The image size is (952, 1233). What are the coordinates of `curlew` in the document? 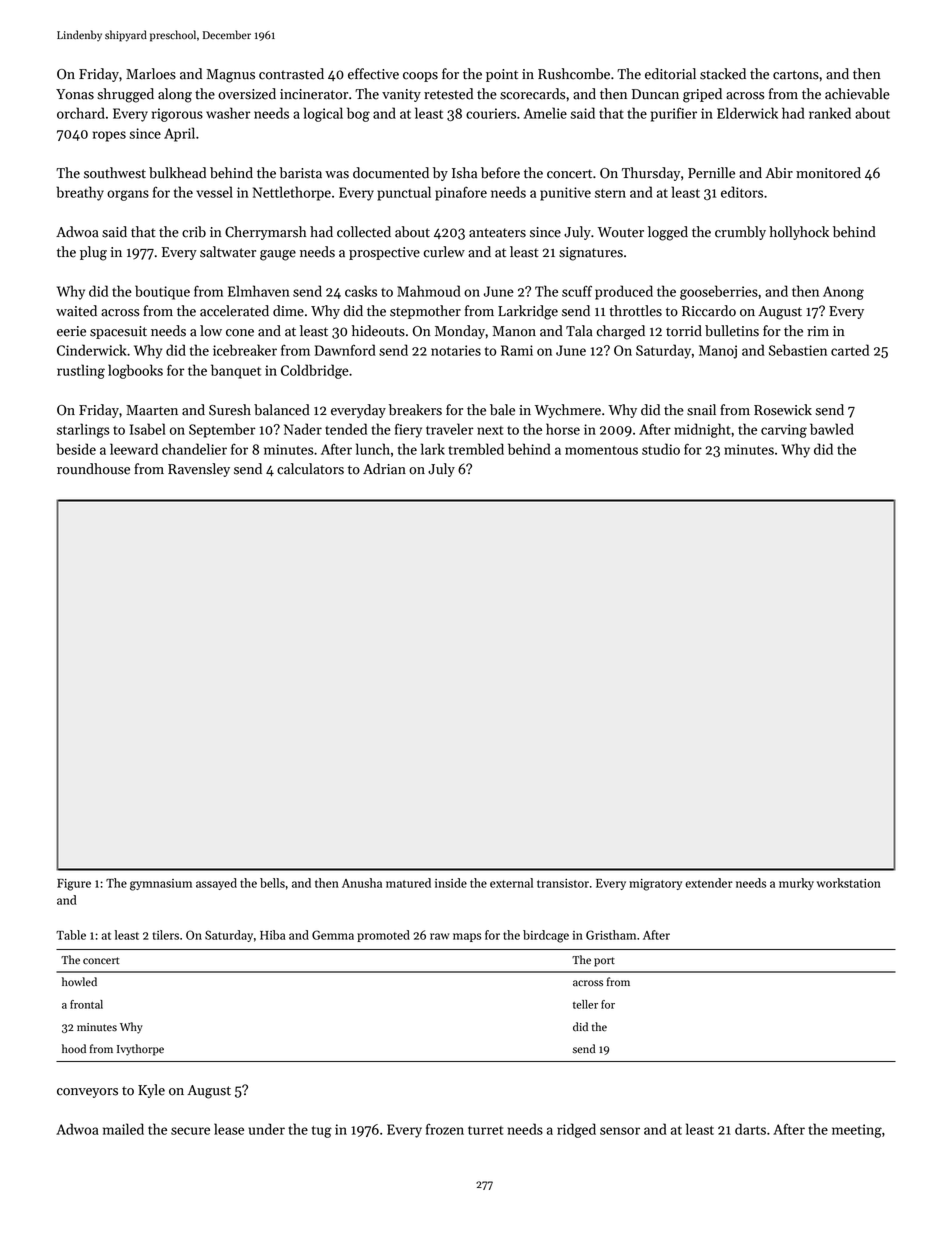 It's located at (444, 252).
